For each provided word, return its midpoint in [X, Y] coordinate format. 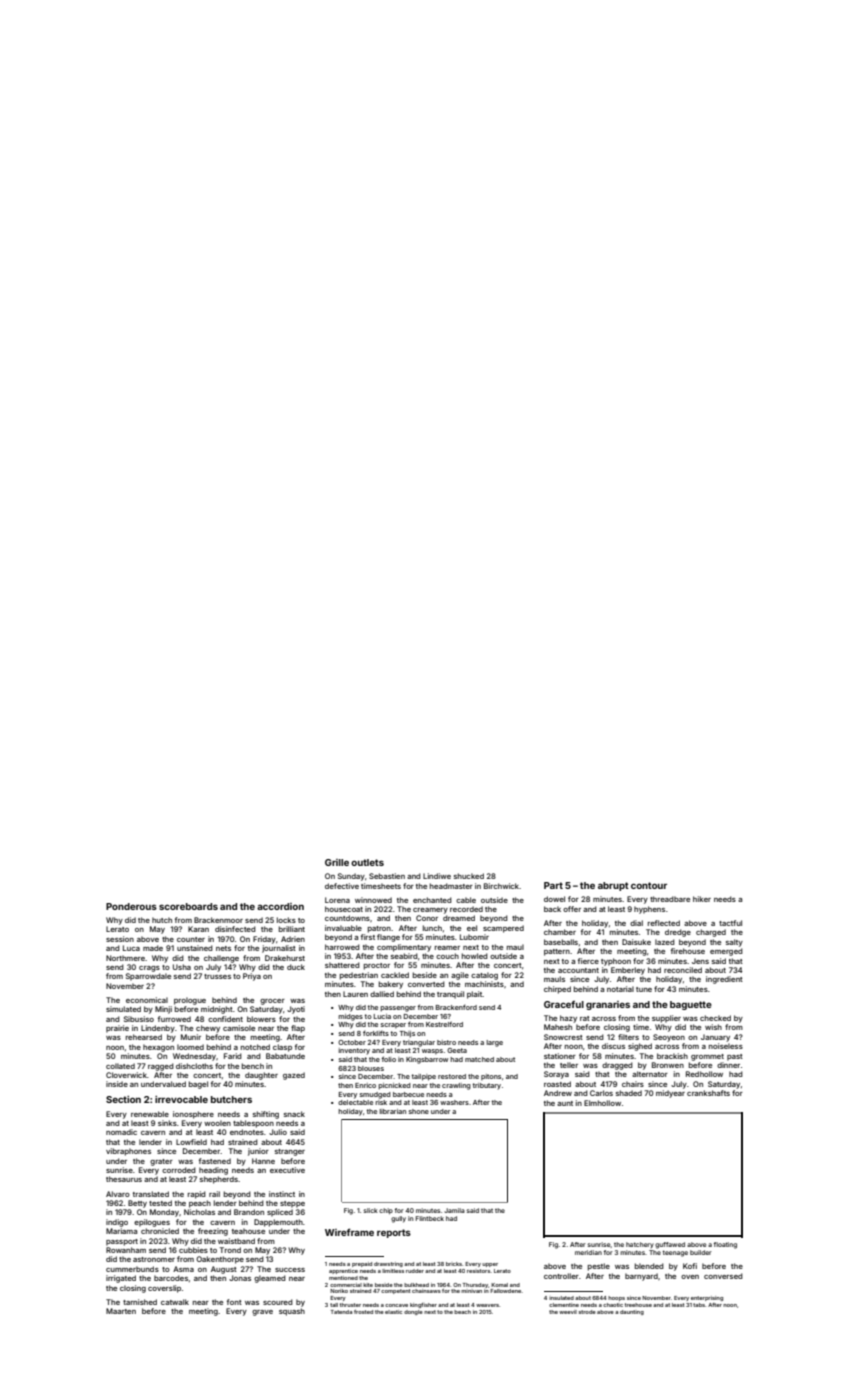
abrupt [613, 886]
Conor [427, 918]
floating [725, 1245]
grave [262, 1313]
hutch [162, 920]
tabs [699, 1305]
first [368, 937]
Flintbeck [430, 1218]
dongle [413, 1312]
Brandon [249, 1212]
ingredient [724, 980]
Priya [252, 977]
